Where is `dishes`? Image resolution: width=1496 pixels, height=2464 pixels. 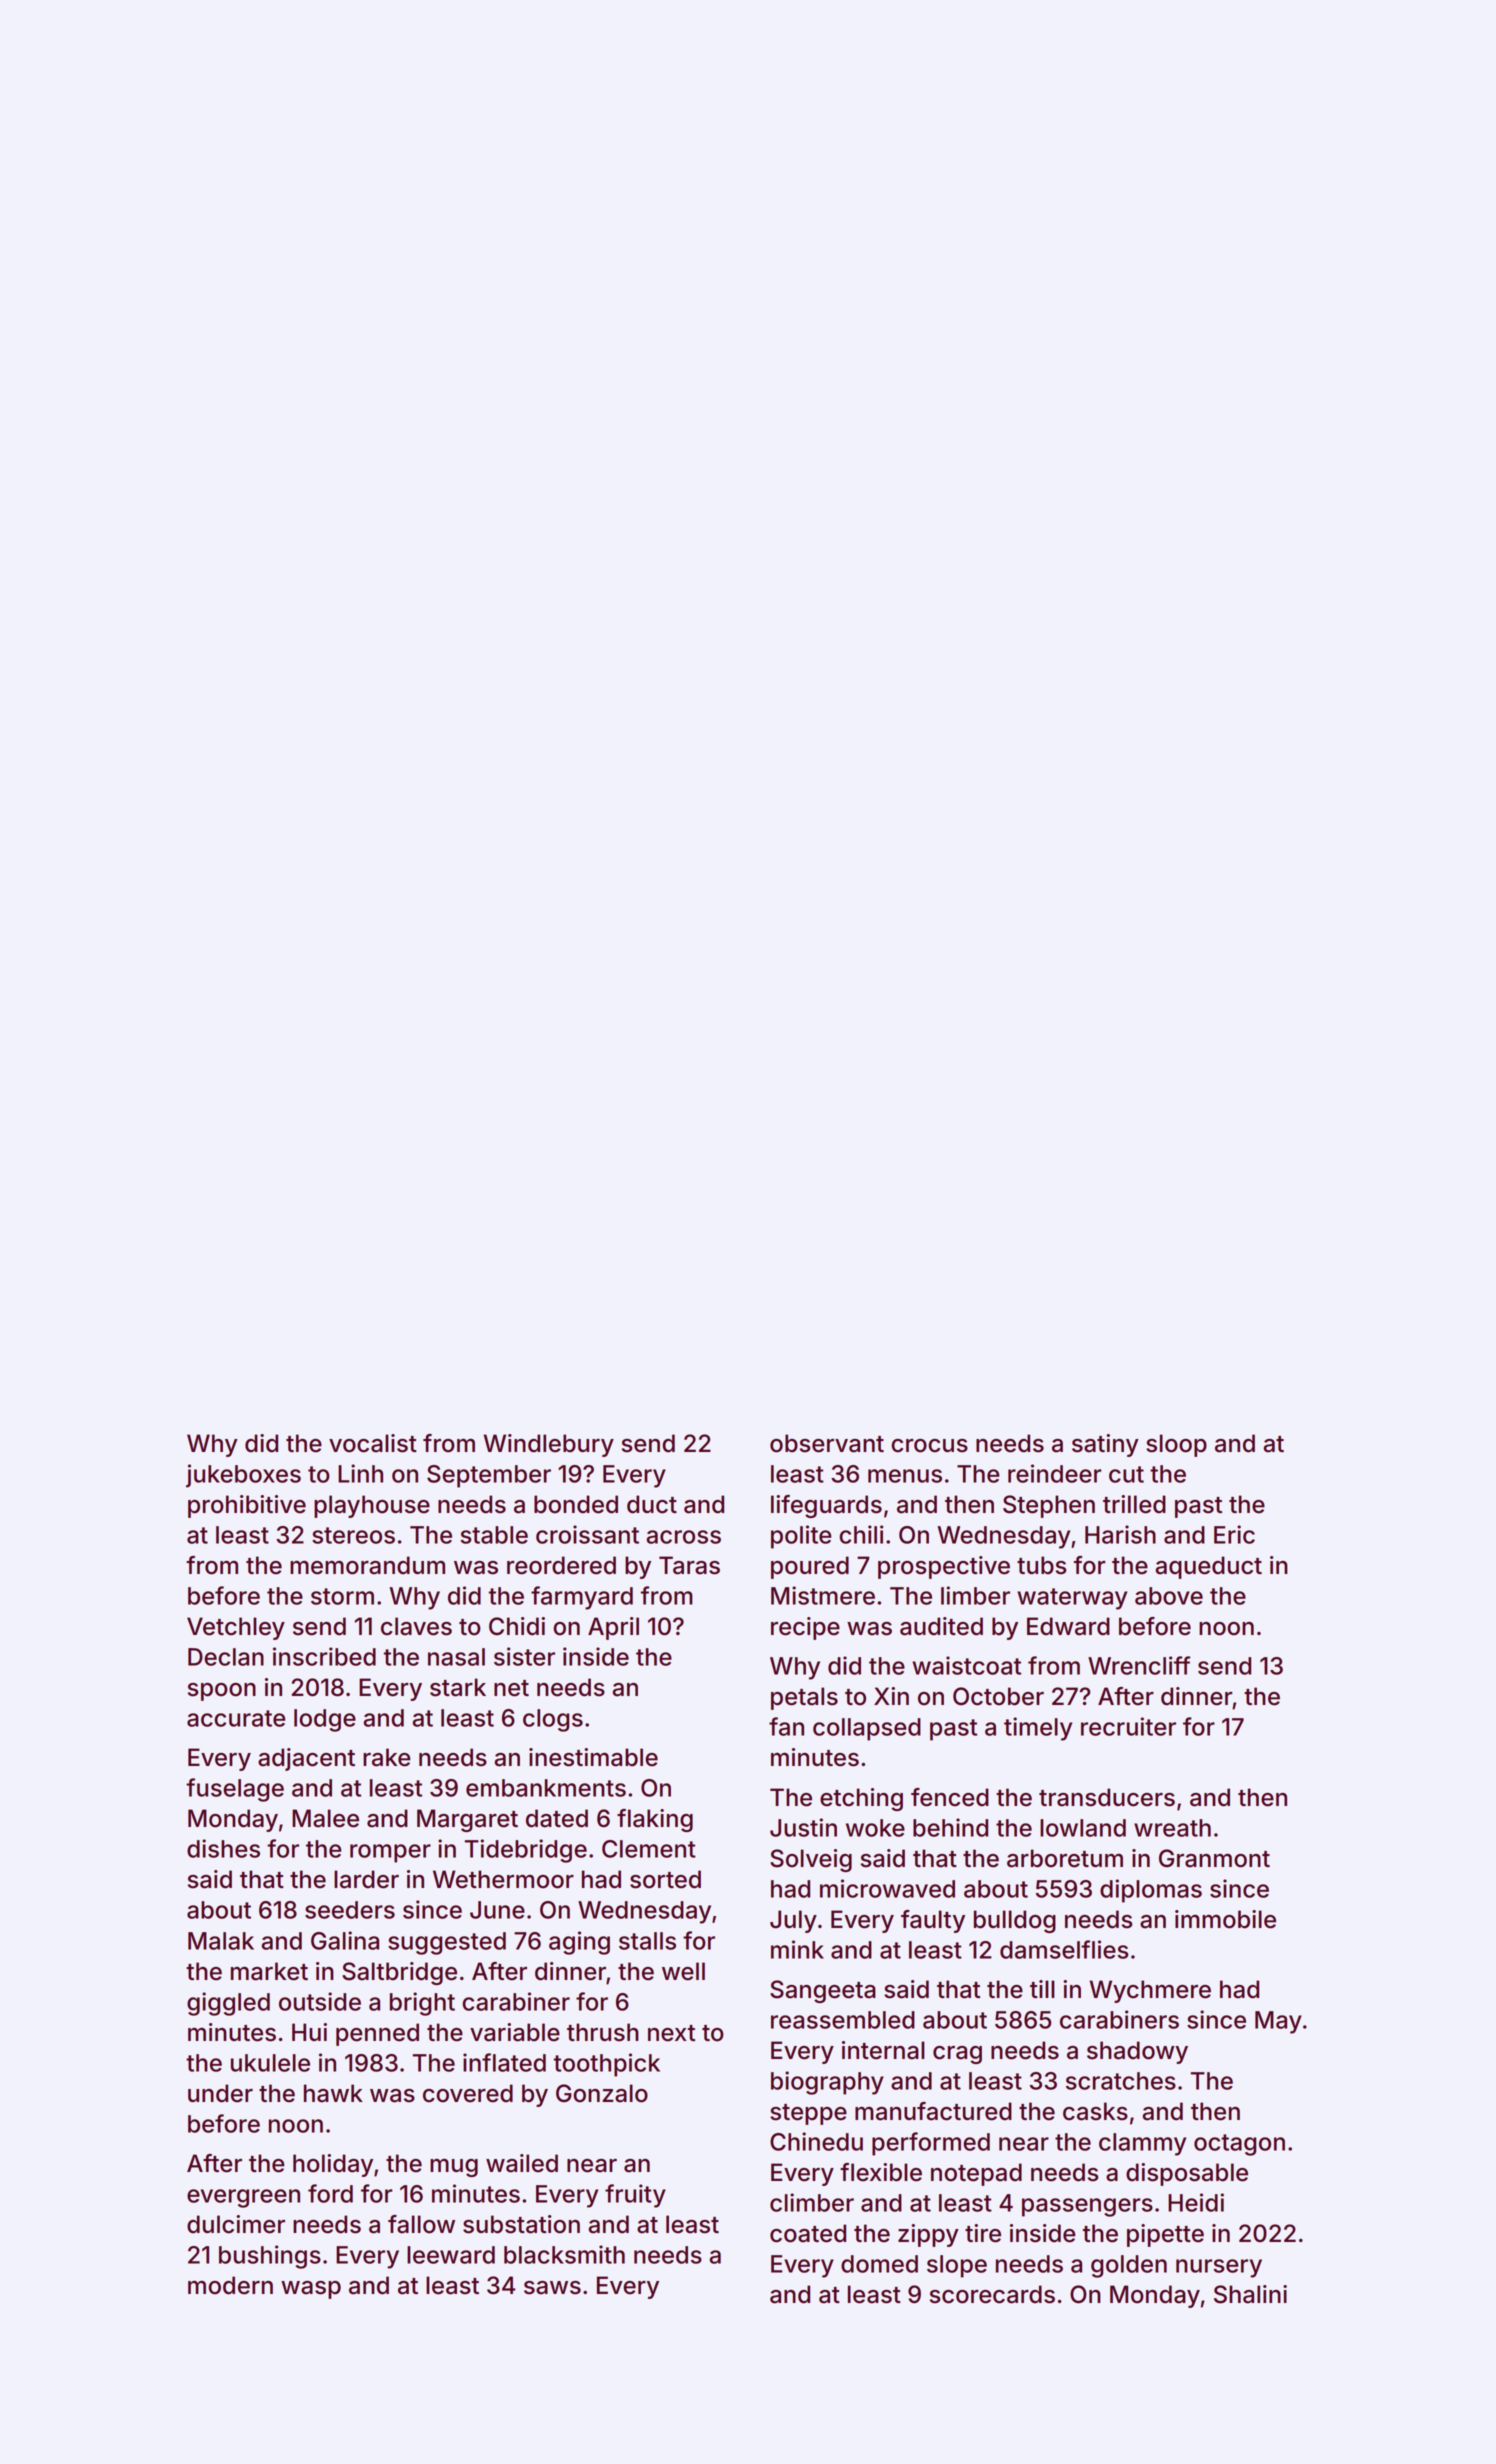
dishes is located at coordinates (223, 1848).
